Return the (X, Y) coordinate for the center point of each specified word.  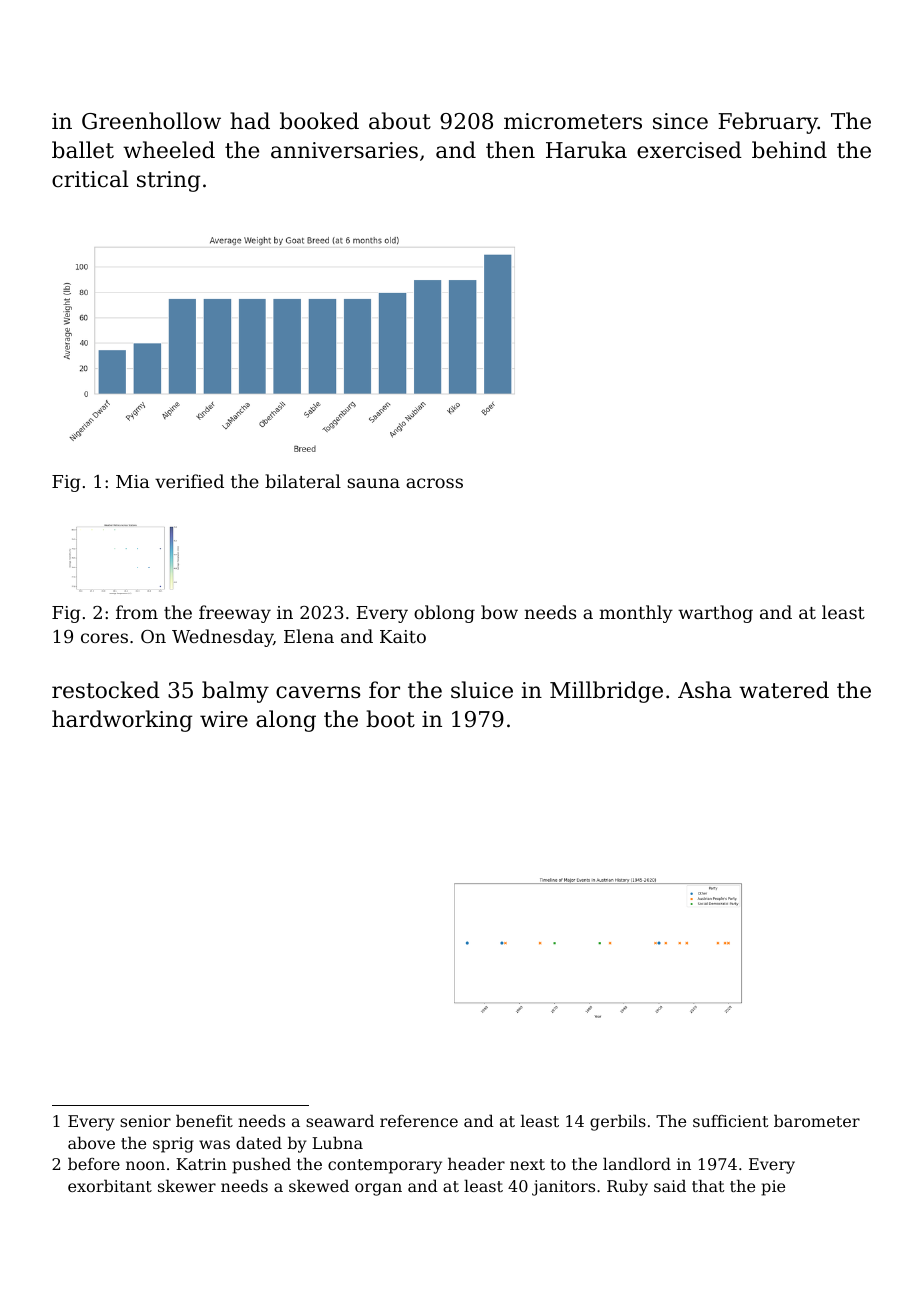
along (286, 721)
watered (784, 690)
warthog (715, 614)
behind (789, 150)
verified (189, 481)
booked (319, 121)
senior (145, 1121)
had (250, 121)
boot (390, 719)
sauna (373, 483)
